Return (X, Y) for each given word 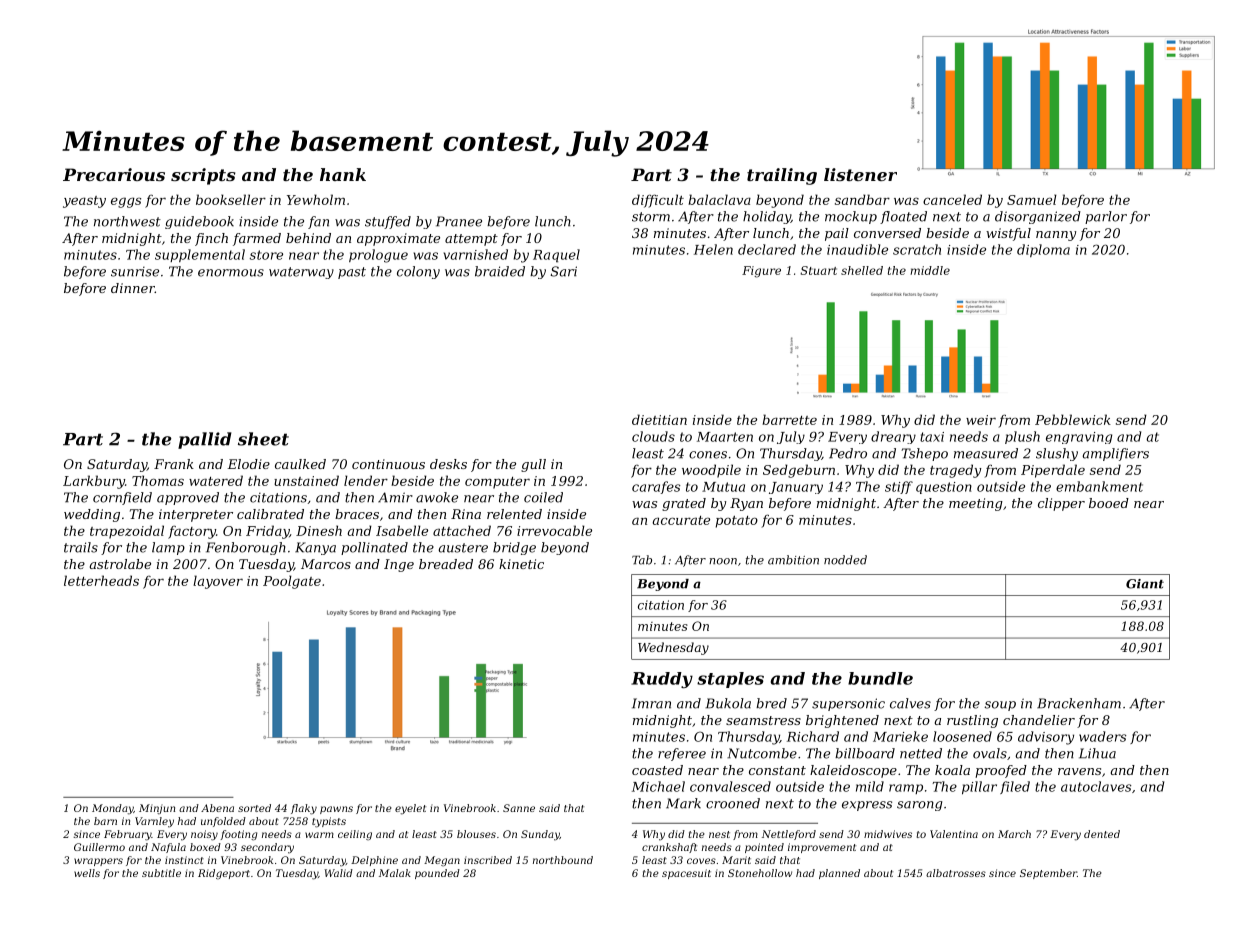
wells (87, 873)
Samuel (1032, 199)
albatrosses (956, 873)
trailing (782, 176)
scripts (203, 176)
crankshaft (669, 848)
